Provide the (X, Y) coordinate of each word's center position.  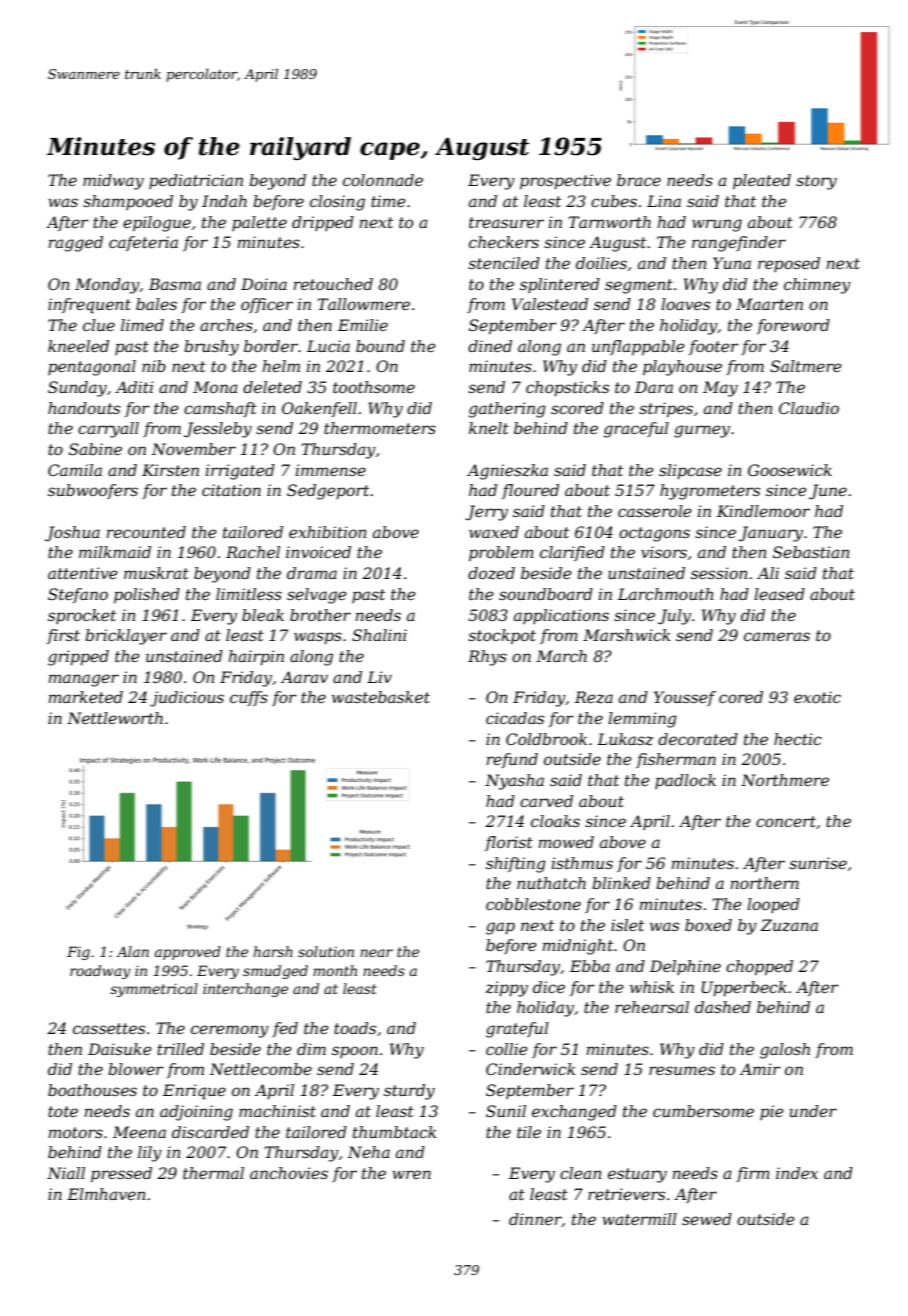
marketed (86, 697)
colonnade (383, 180)
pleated (762, 182)
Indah (224, 201)
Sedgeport (328, 492)
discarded (210, 1132)
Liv (379, 677)
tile (529, 1132)
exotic (817, 697)
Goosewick (790, 470)
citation (231, 490)
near (376, 953)
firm (753, 1174)
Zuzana (789, 925)
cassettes (109, 1028)
